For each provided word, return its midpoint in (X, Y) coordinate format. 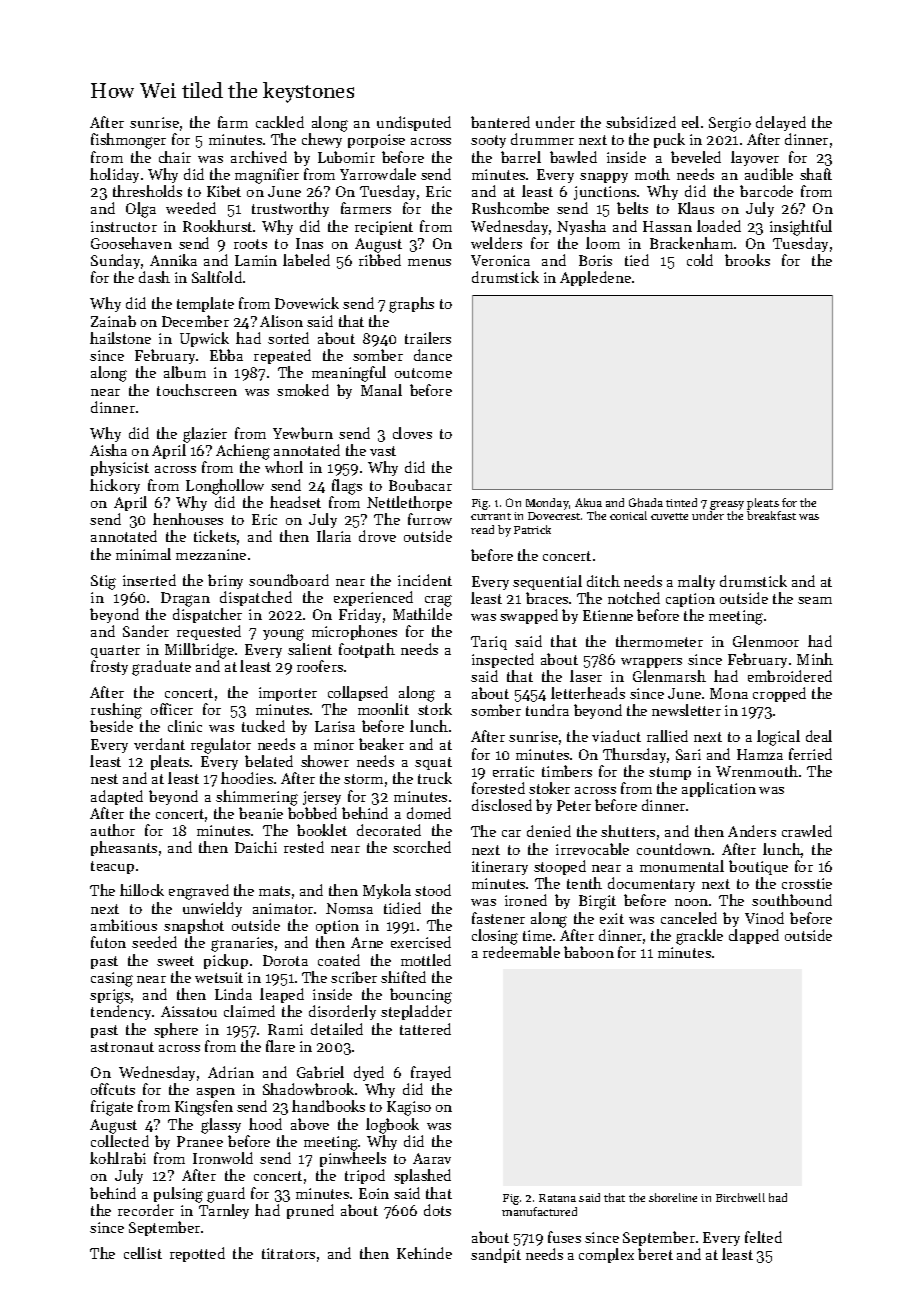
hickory (115, 486)
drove (377, 536)
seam (815, 600)
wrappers (651, 663)
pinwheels (353, 1159)
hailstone (120, 338)
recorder (146, 1210)
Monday (547, 504)
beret (655, 1254)
